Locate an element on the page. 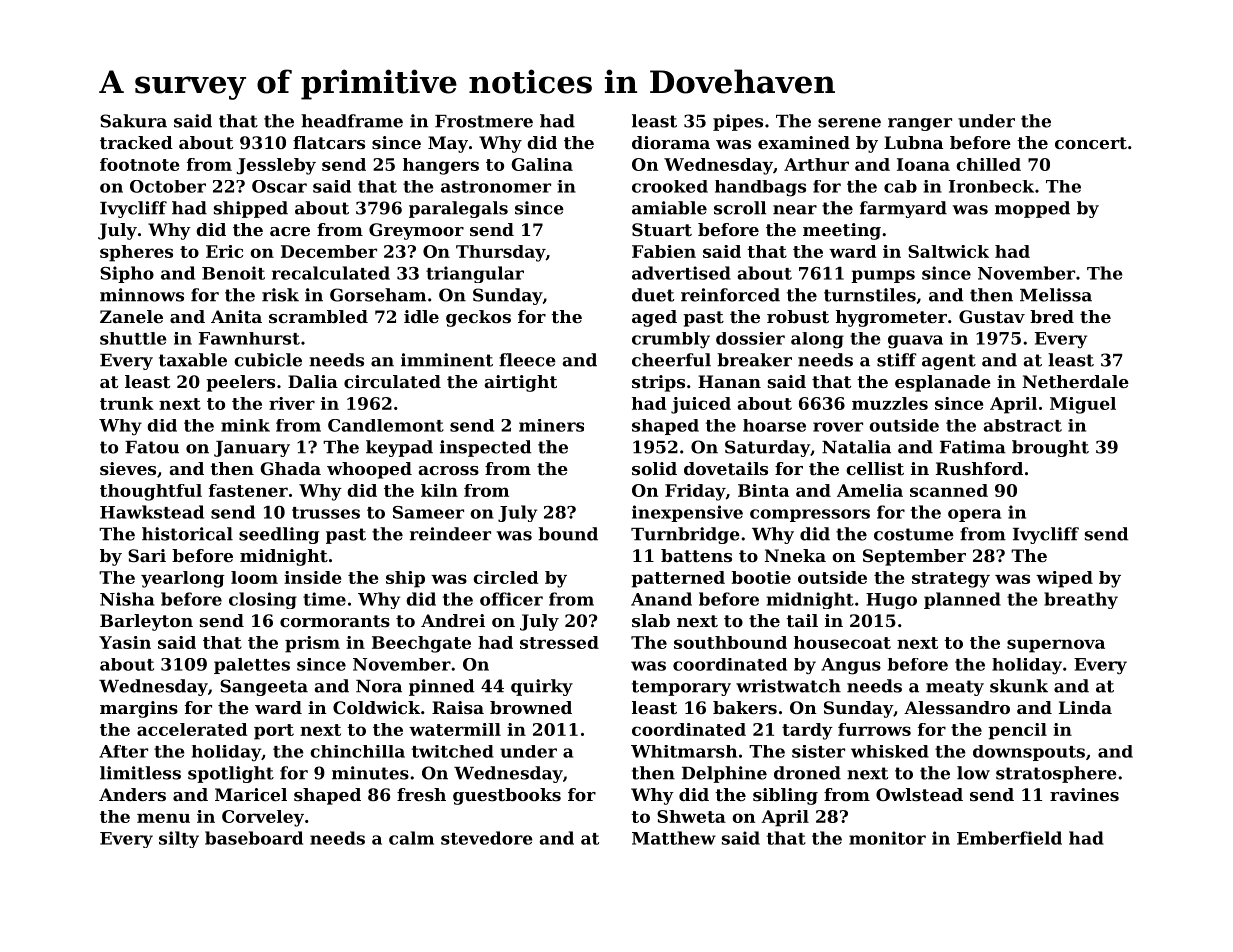 The height and width of the page is (952, 1233). reinforced is located at coordinates (730, 295).
